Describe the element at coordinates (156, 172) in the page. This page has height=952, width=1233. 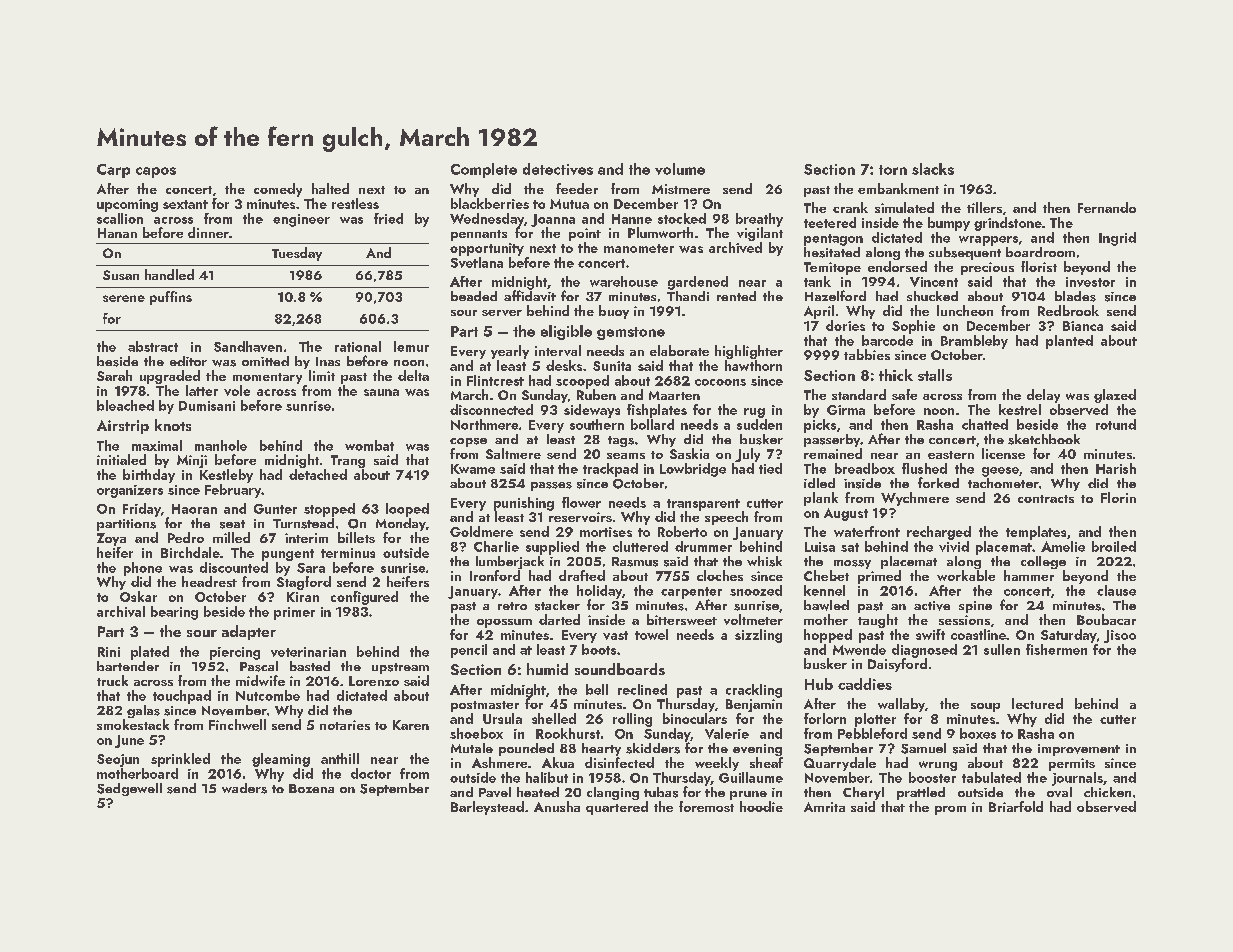
I see `capos` at that location.
